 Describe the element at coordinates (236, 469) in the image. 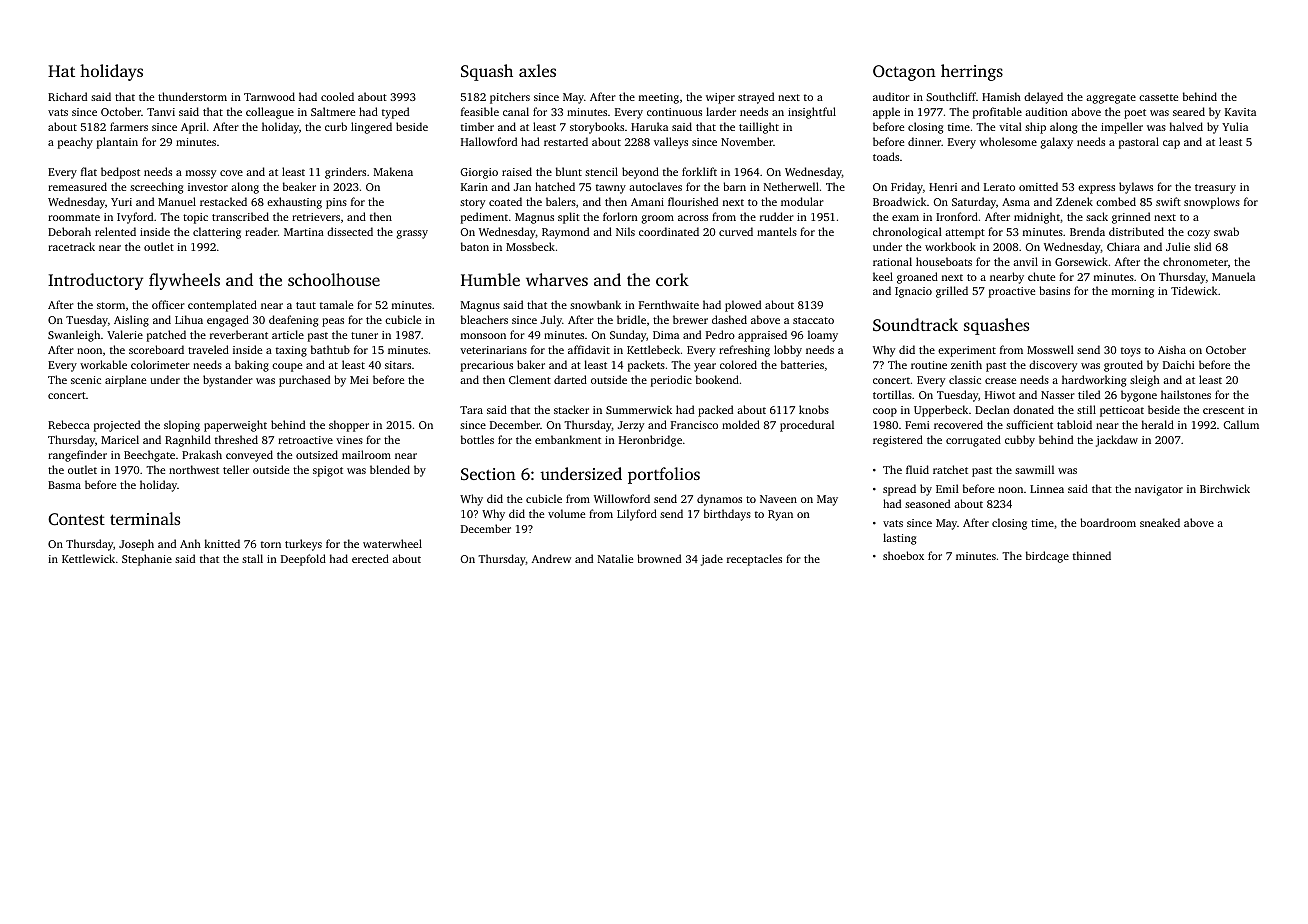

I see `teller` at that location.
